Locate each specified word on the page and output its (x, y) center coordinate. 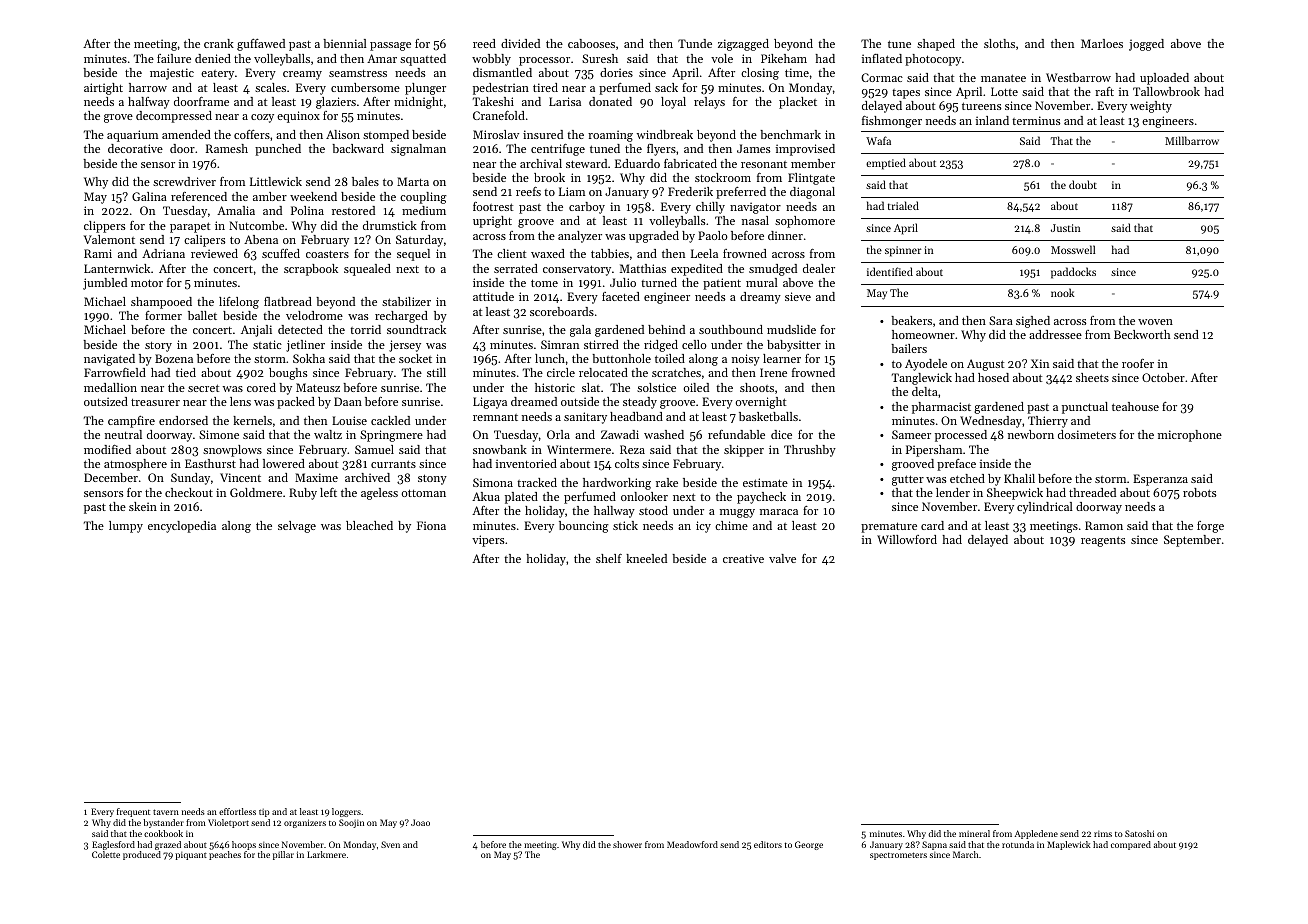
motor (147, 283)
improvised (805, 150)
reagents (1103, 541)
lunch (550, 358)
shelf (609, 558)
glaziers (336, 103)
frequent (133, 812)
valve (782, 558)
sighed (1033, 322)
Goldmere (256, 492)
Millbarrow (1192, 140)
